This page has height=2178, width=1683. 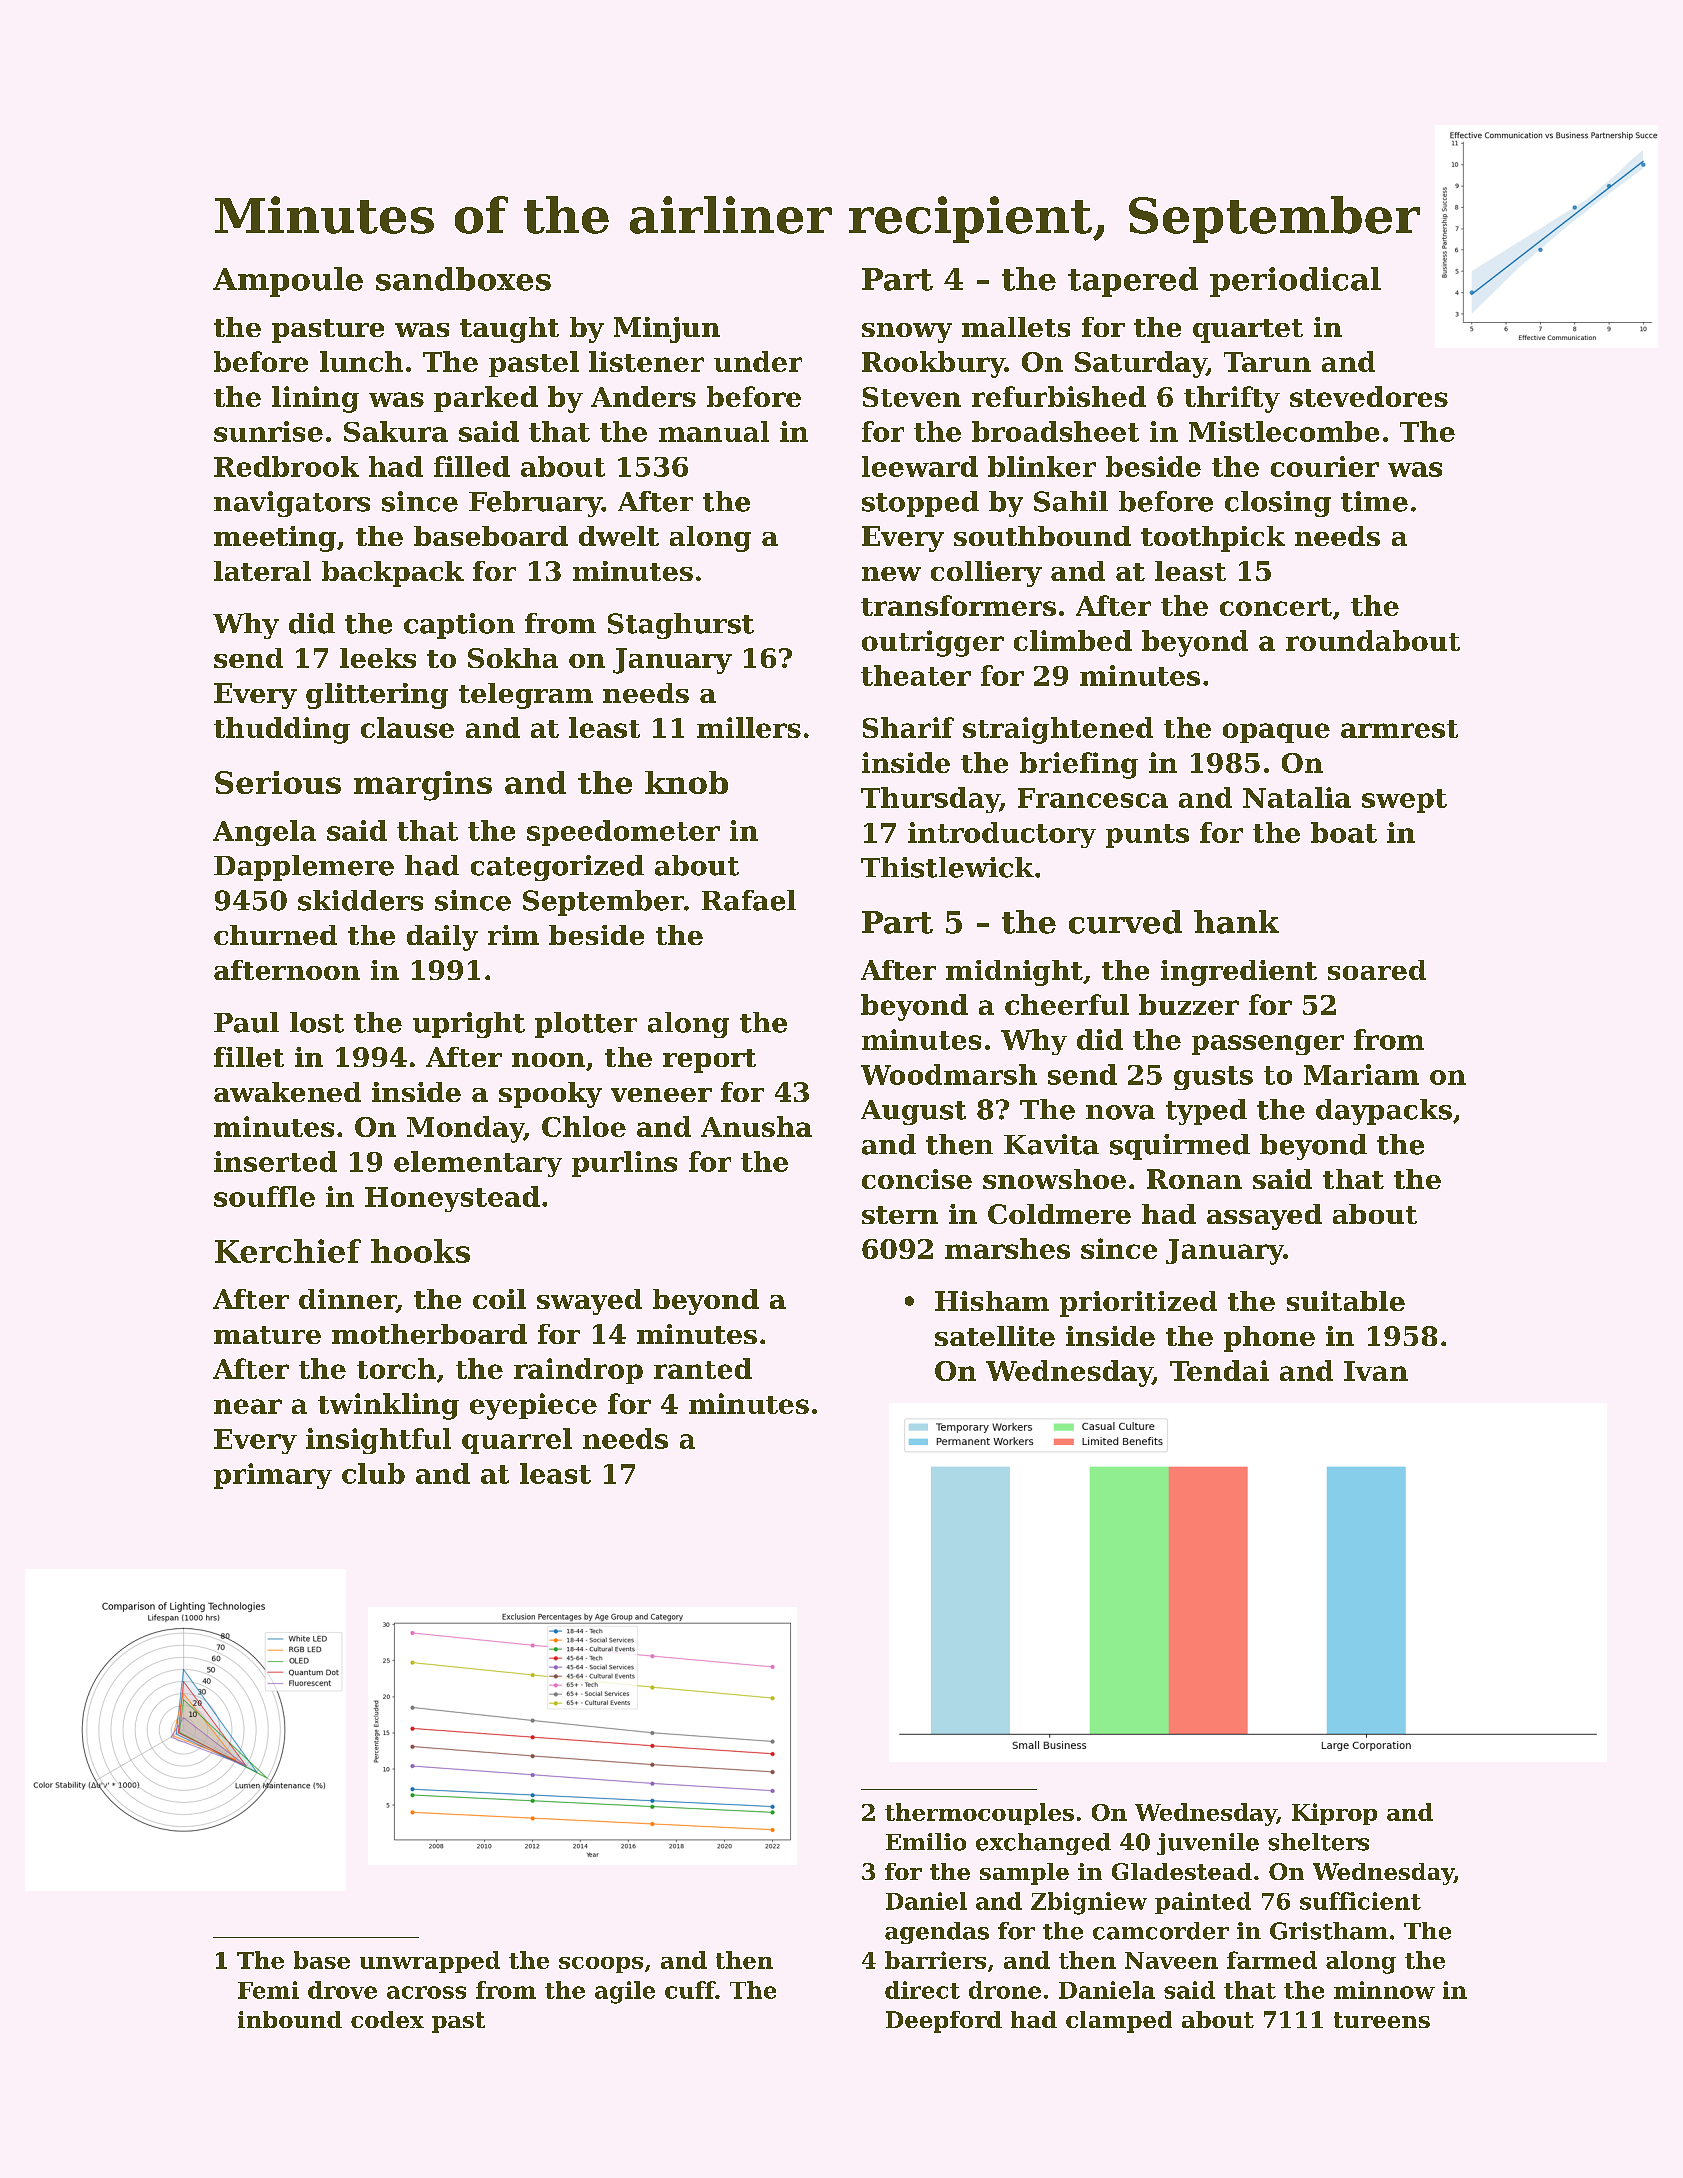 I want to click on Ivan, so click(x=1376, y=1371).
